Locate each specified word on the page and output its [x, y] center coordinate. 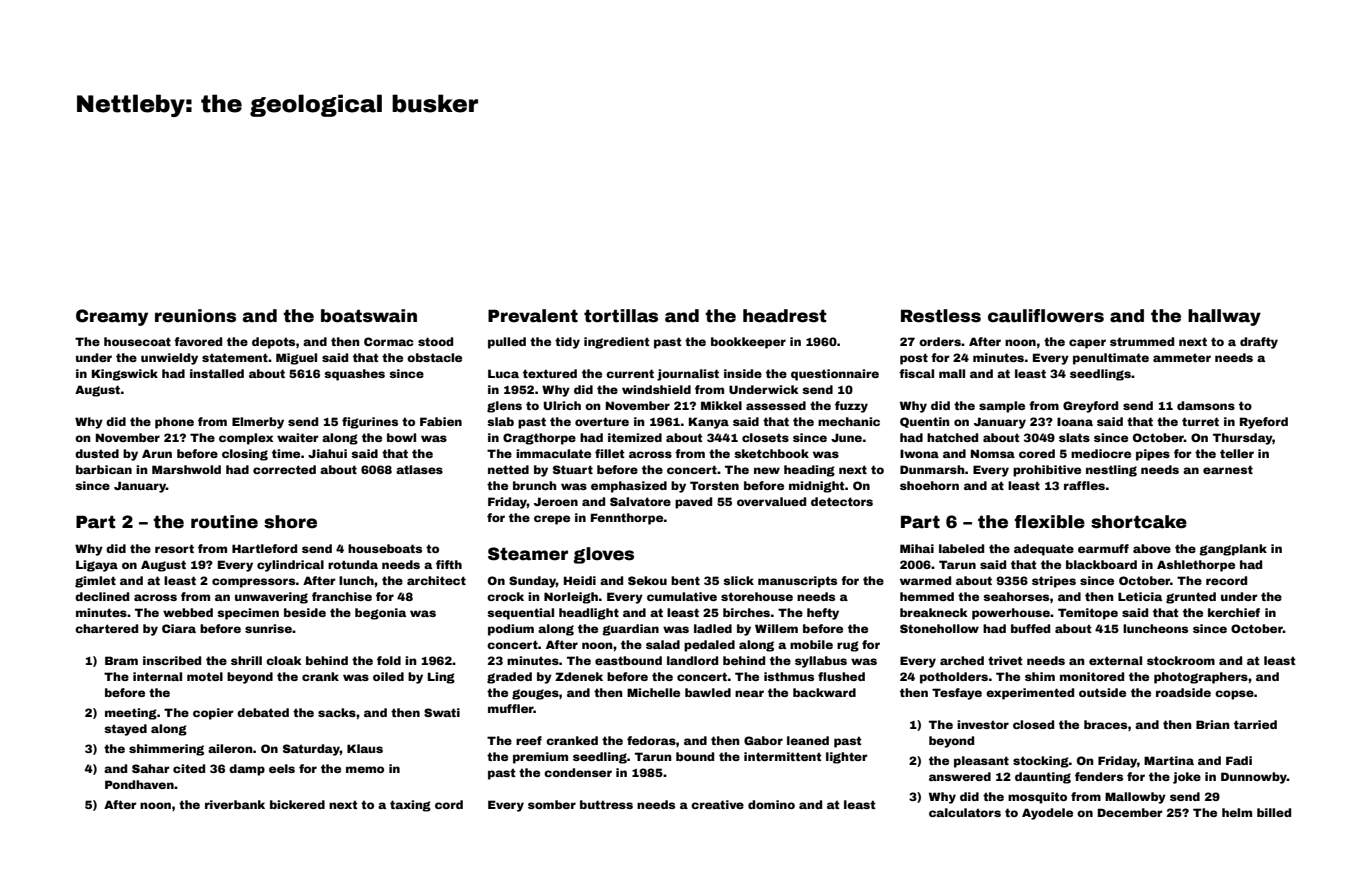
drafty [1259, 343]
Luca [503, 373]
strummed [1142, 341]
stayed [125, 730]
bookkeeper [748, 343]
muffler [511, 708]
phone [174, 423]
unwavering [271, 598]
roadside [1183, 692]
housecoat [137, 341]
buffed [1030, 628]
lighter [847, 758]
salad [663, 644]
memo [365, 769]
